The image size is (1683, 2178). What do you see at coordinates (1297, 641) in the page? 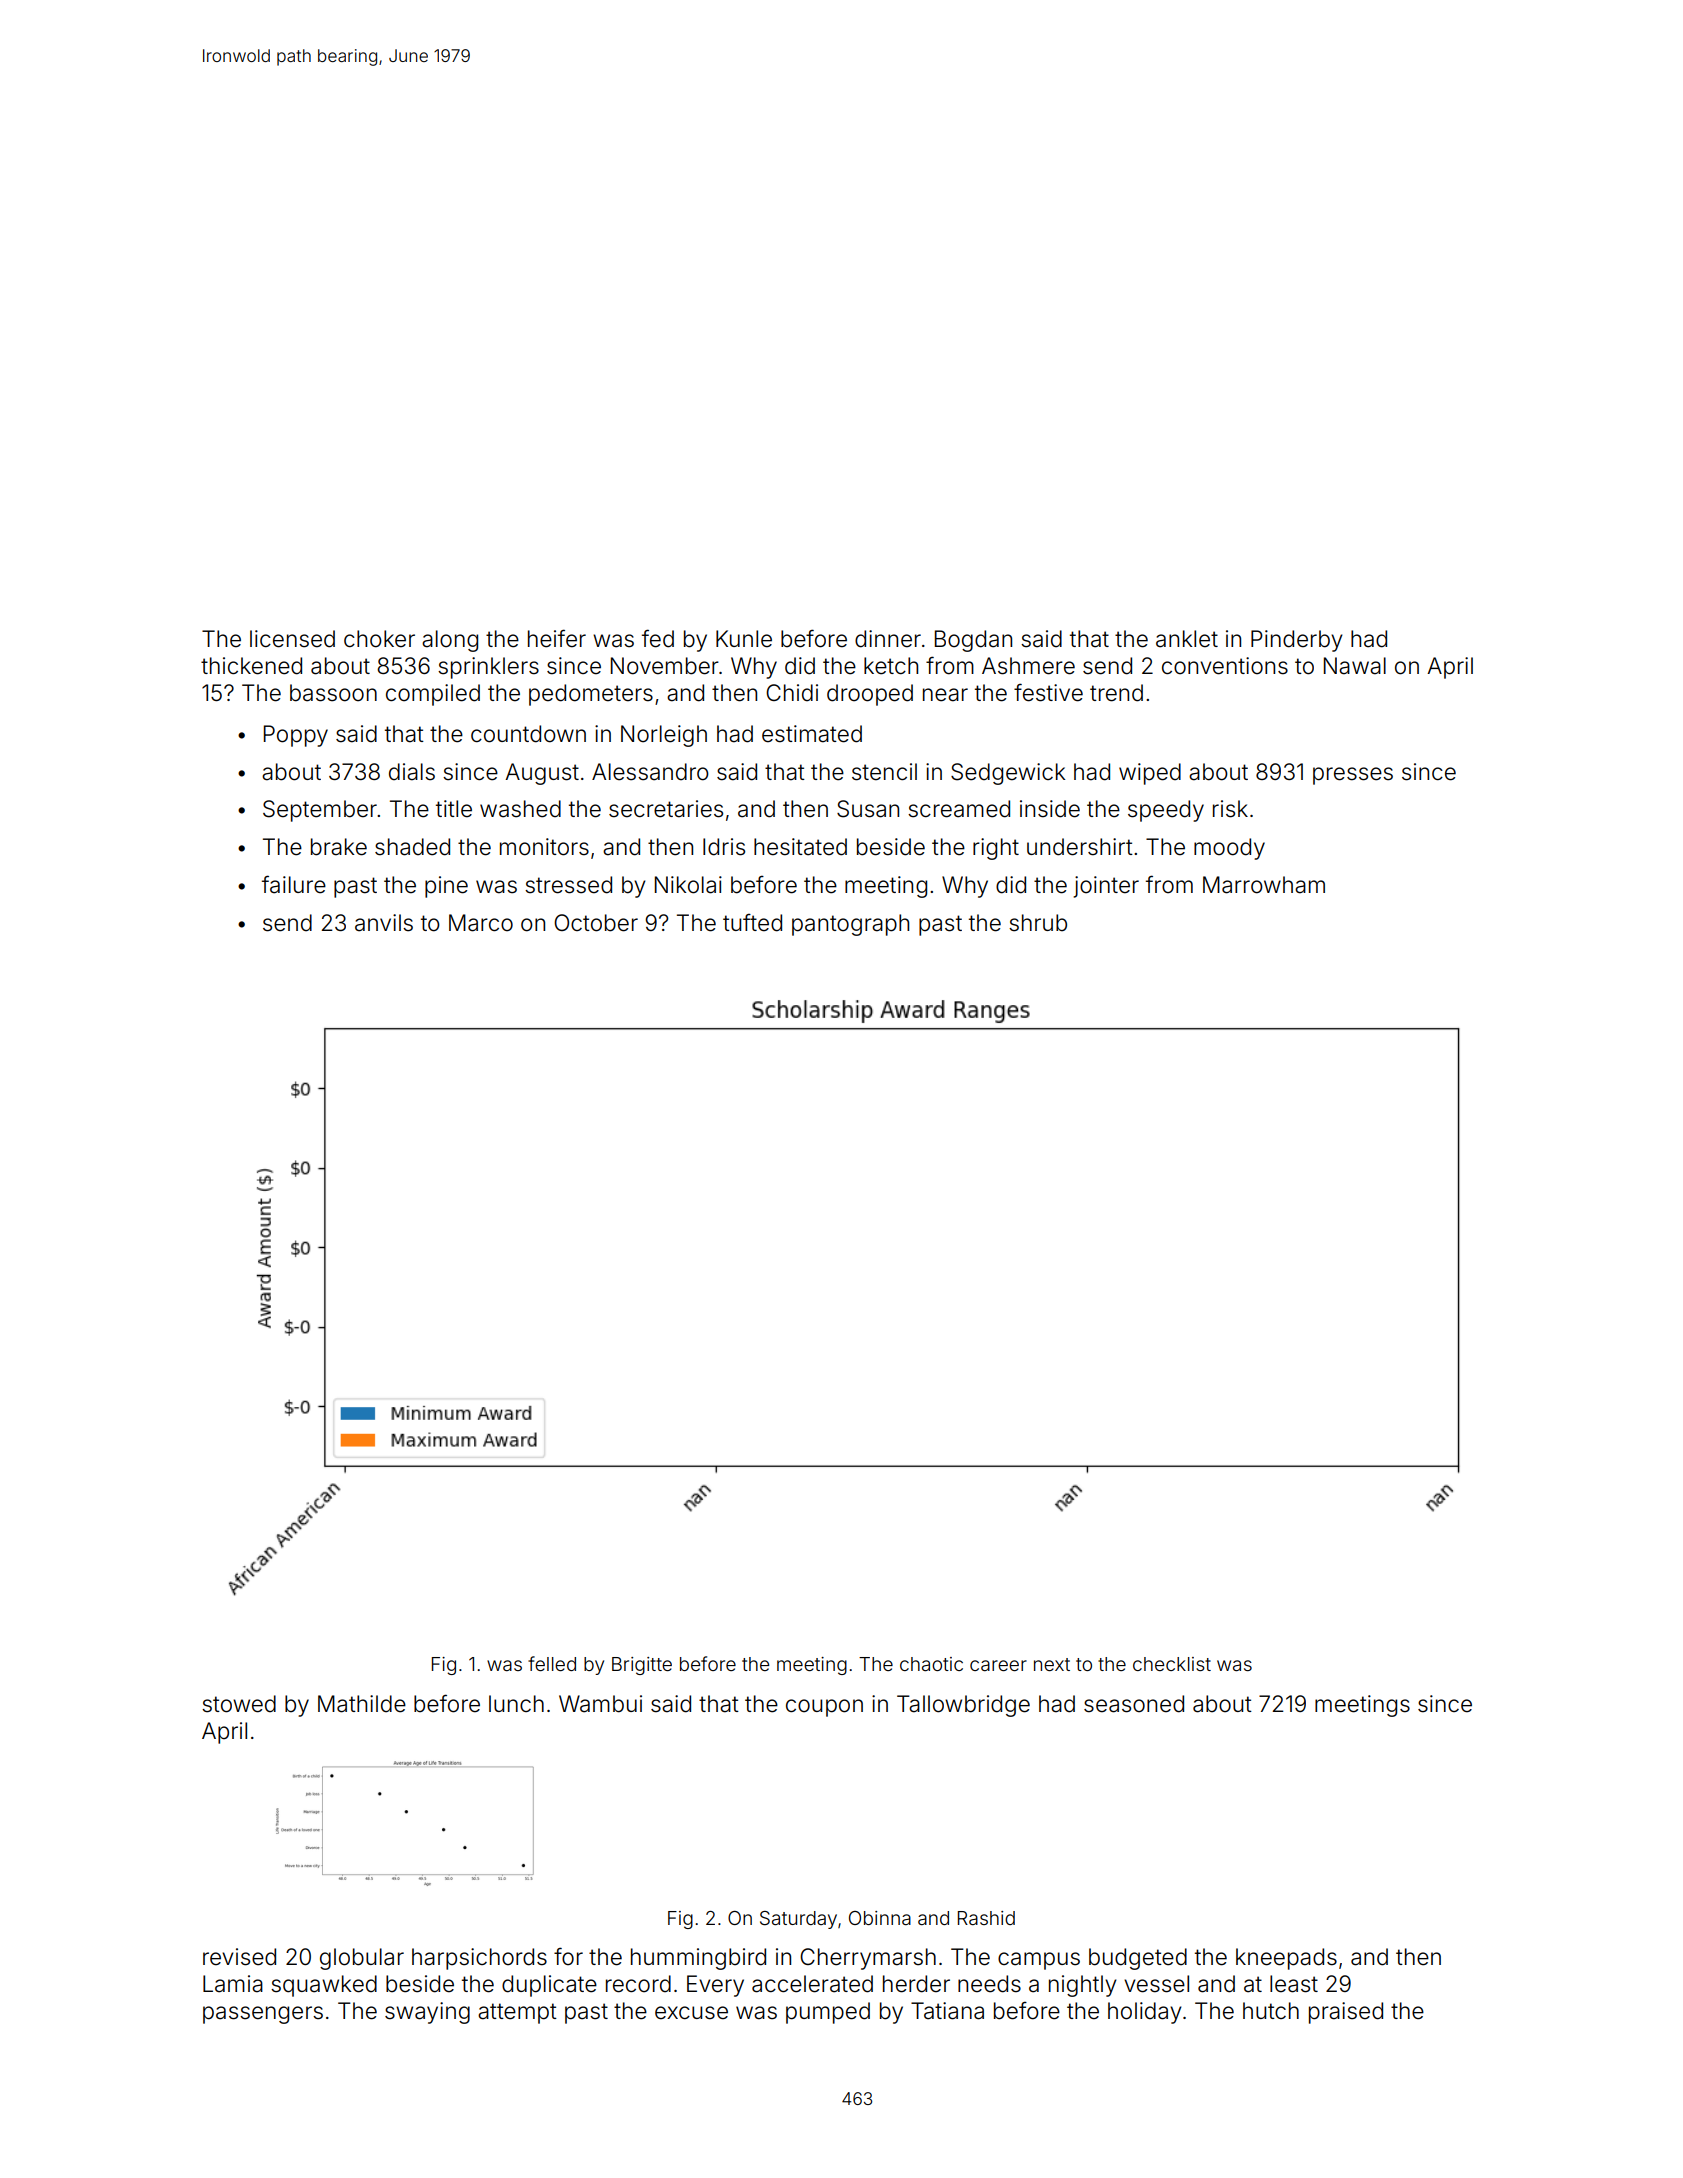
I see `Pinderby` at bounding box center [1297, 641].
